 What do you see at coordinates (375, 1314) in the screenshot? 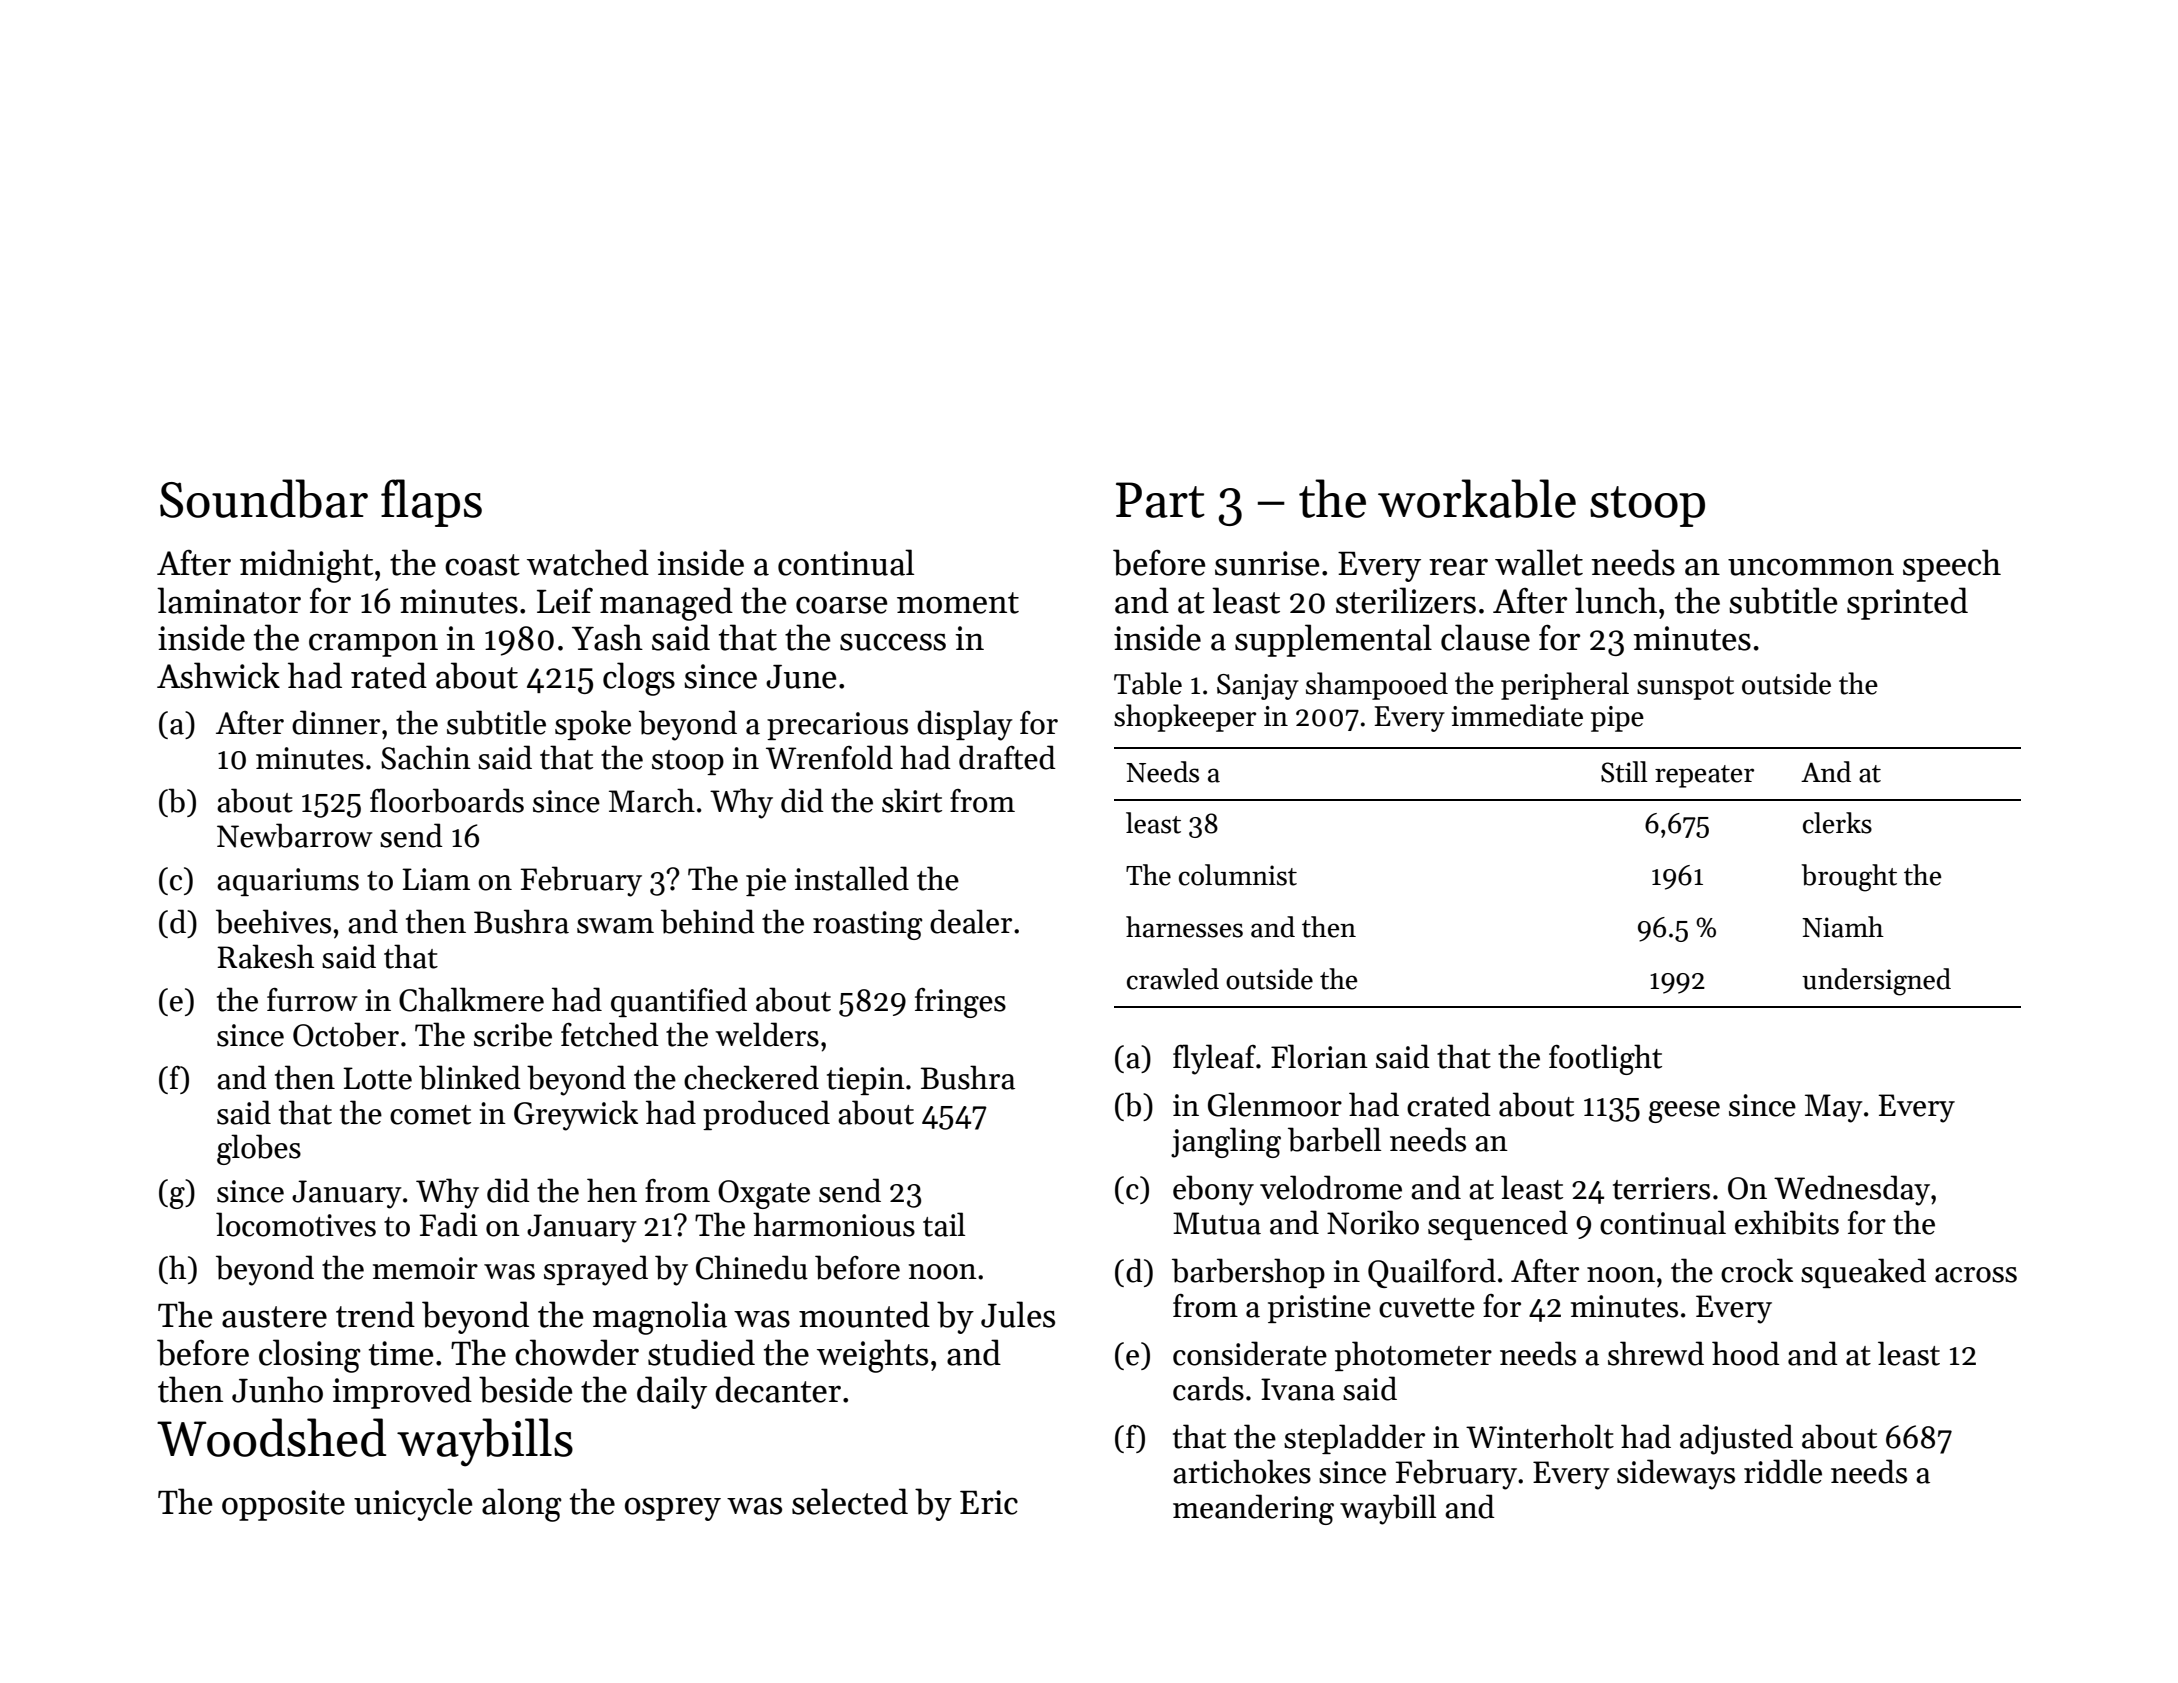
I see `trend` at bounding box center [375, 1314].
